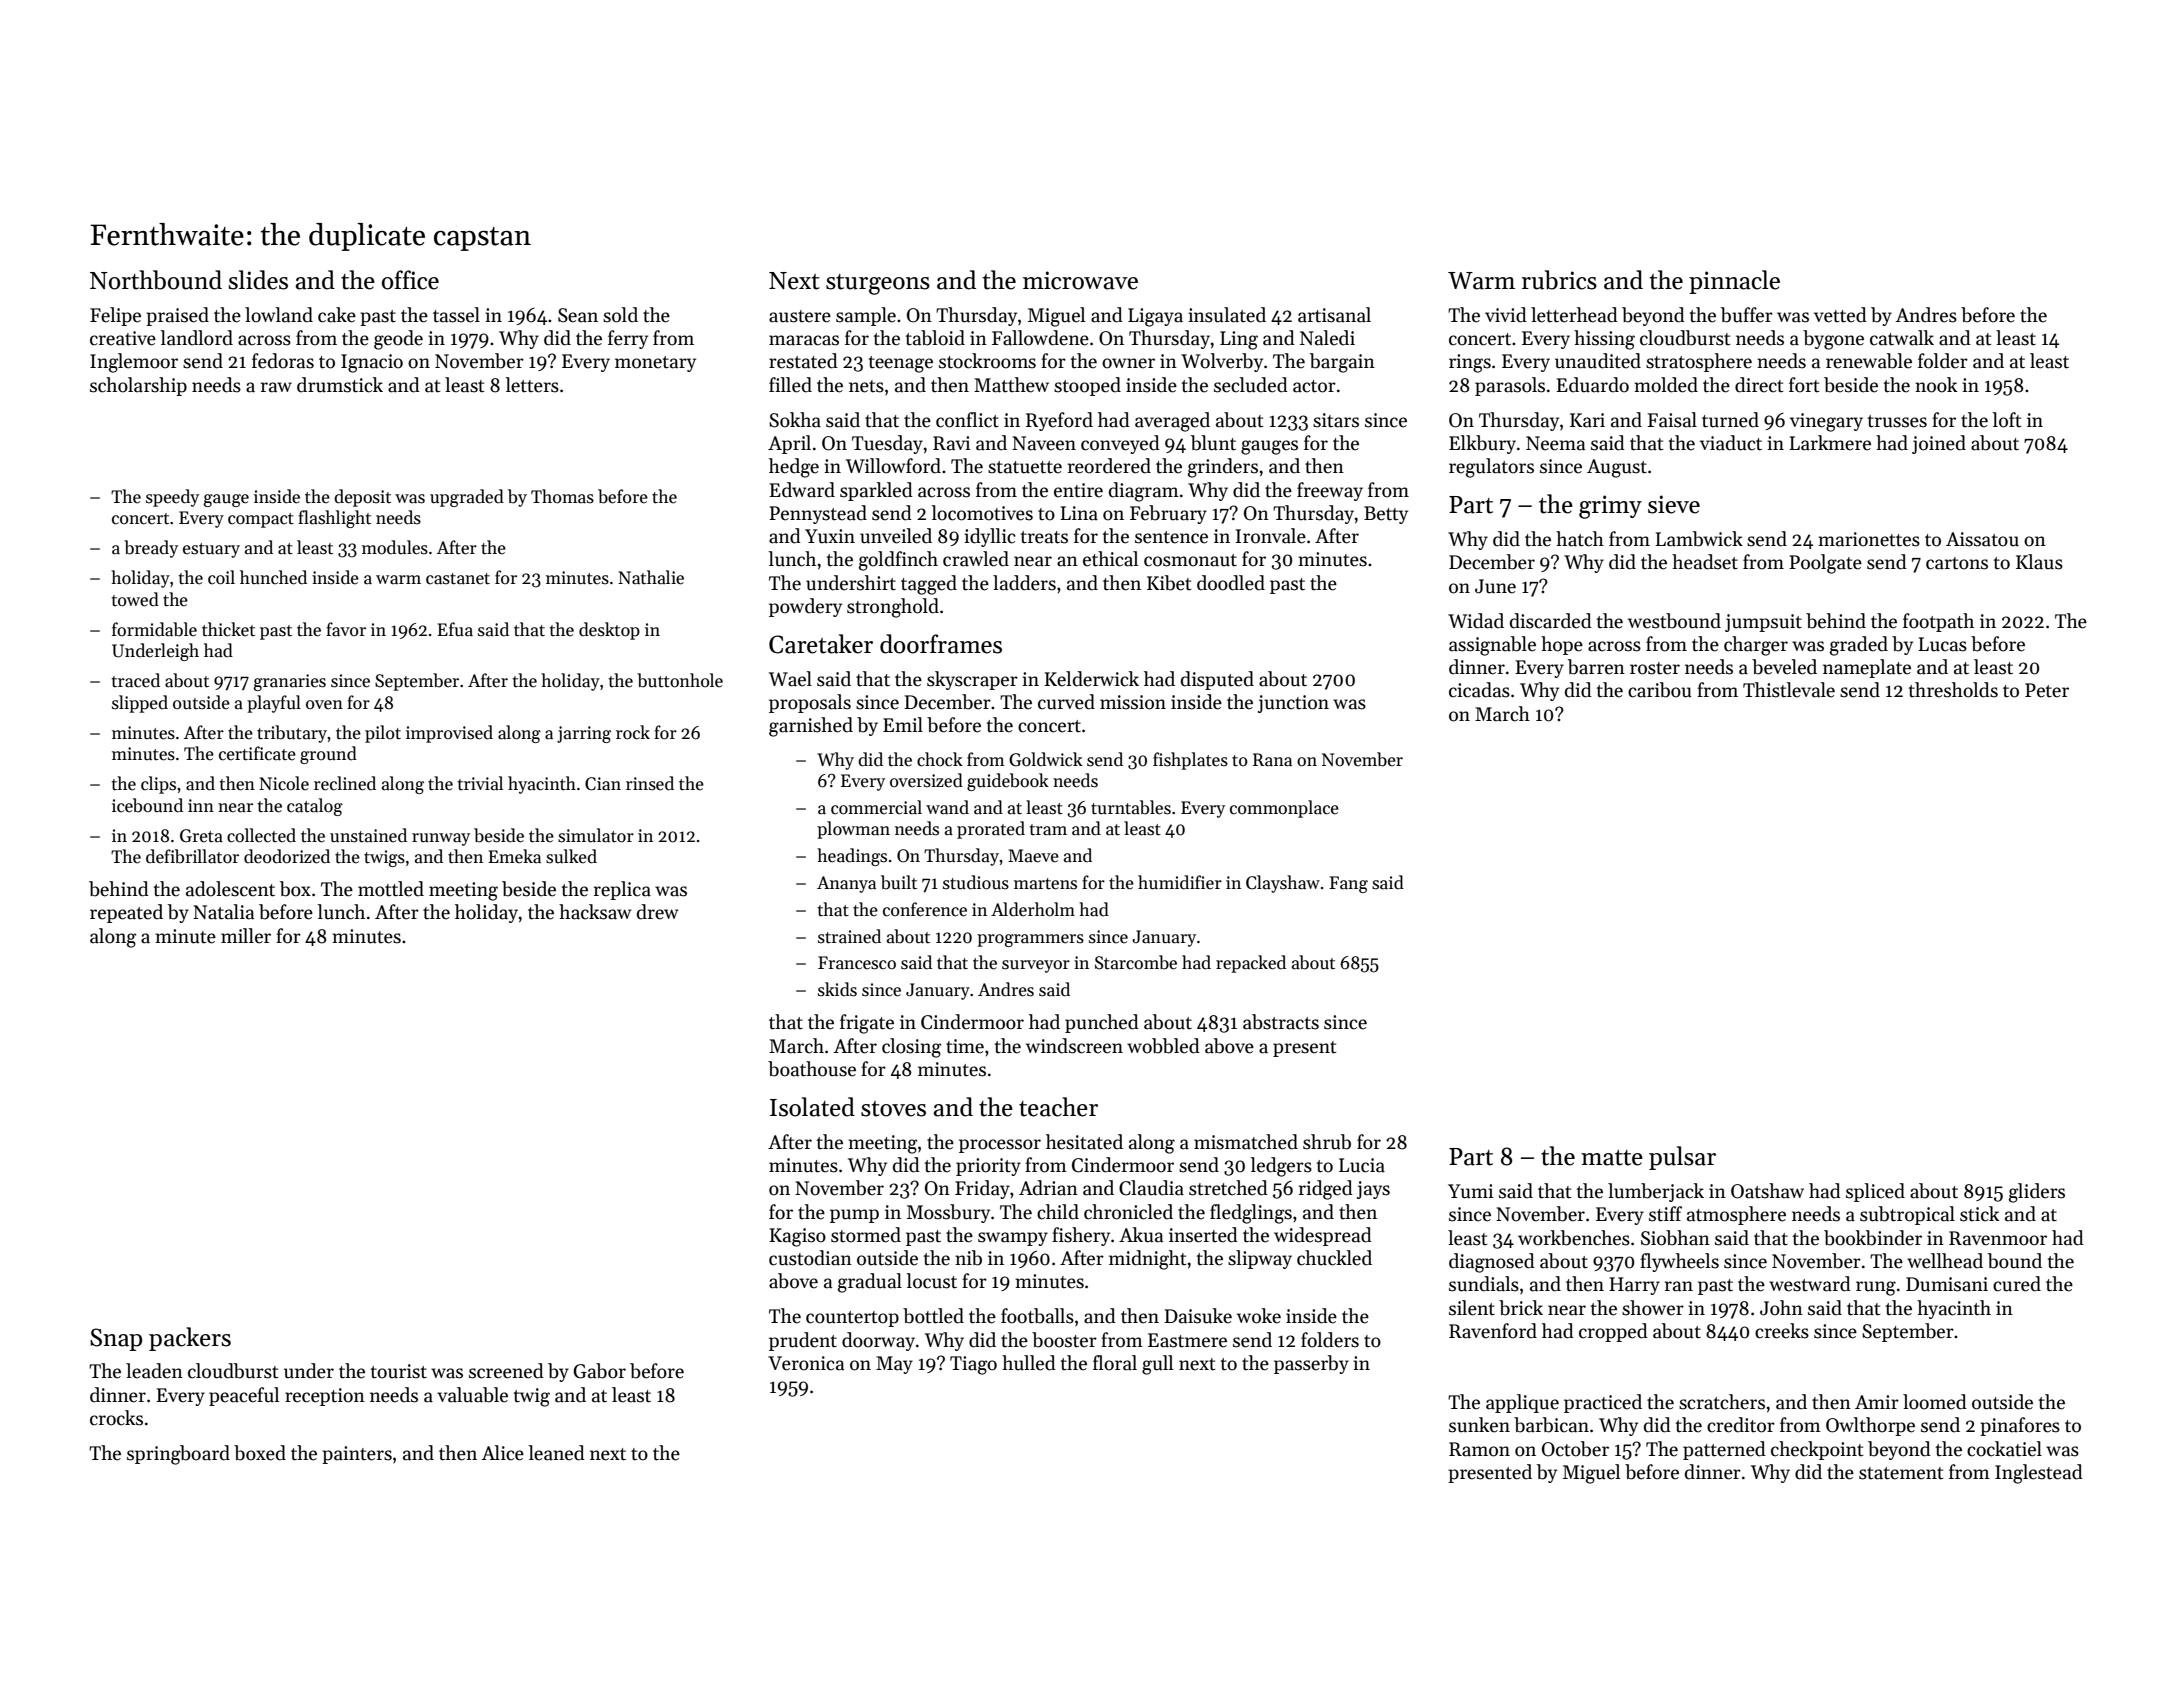 Image resolution: width=2178 pixels, height=1683 pixels. Describe the element at coordinates (1120, 444) in the document. I see `conveyed` at that location.
